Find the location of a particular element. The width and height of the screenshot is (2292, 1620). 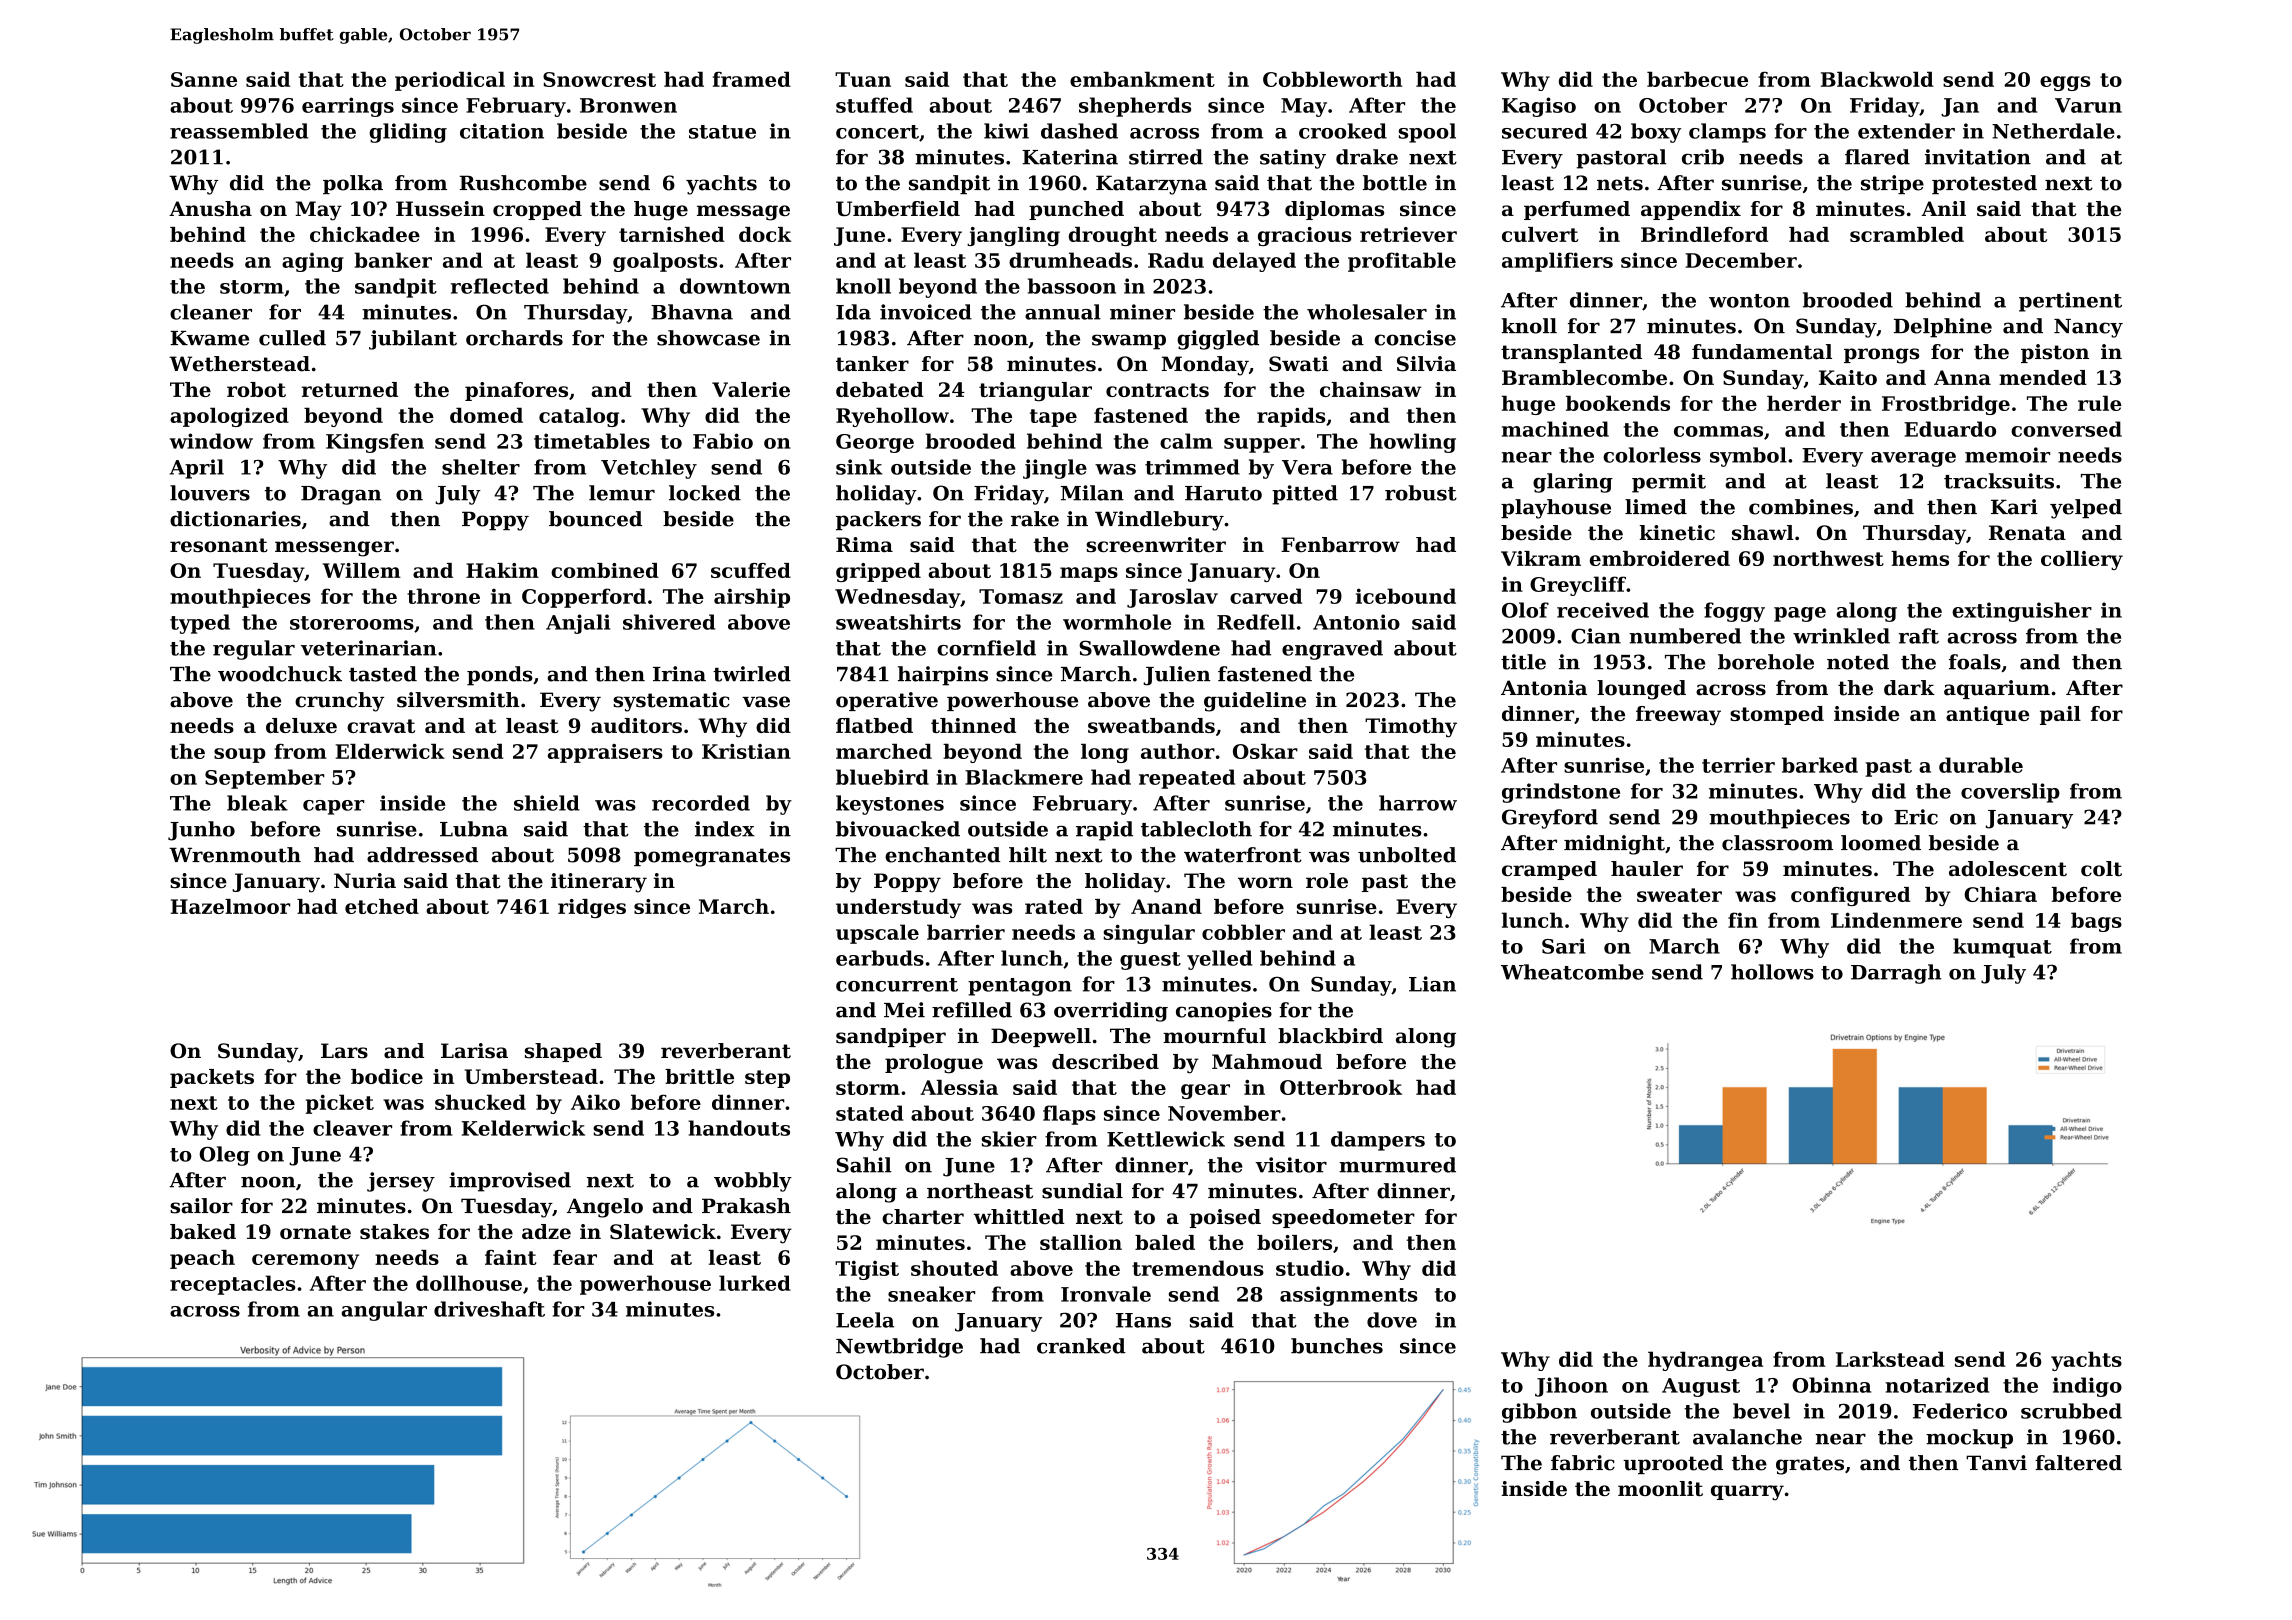

Darragh is located at coordinates (1896, 974).
